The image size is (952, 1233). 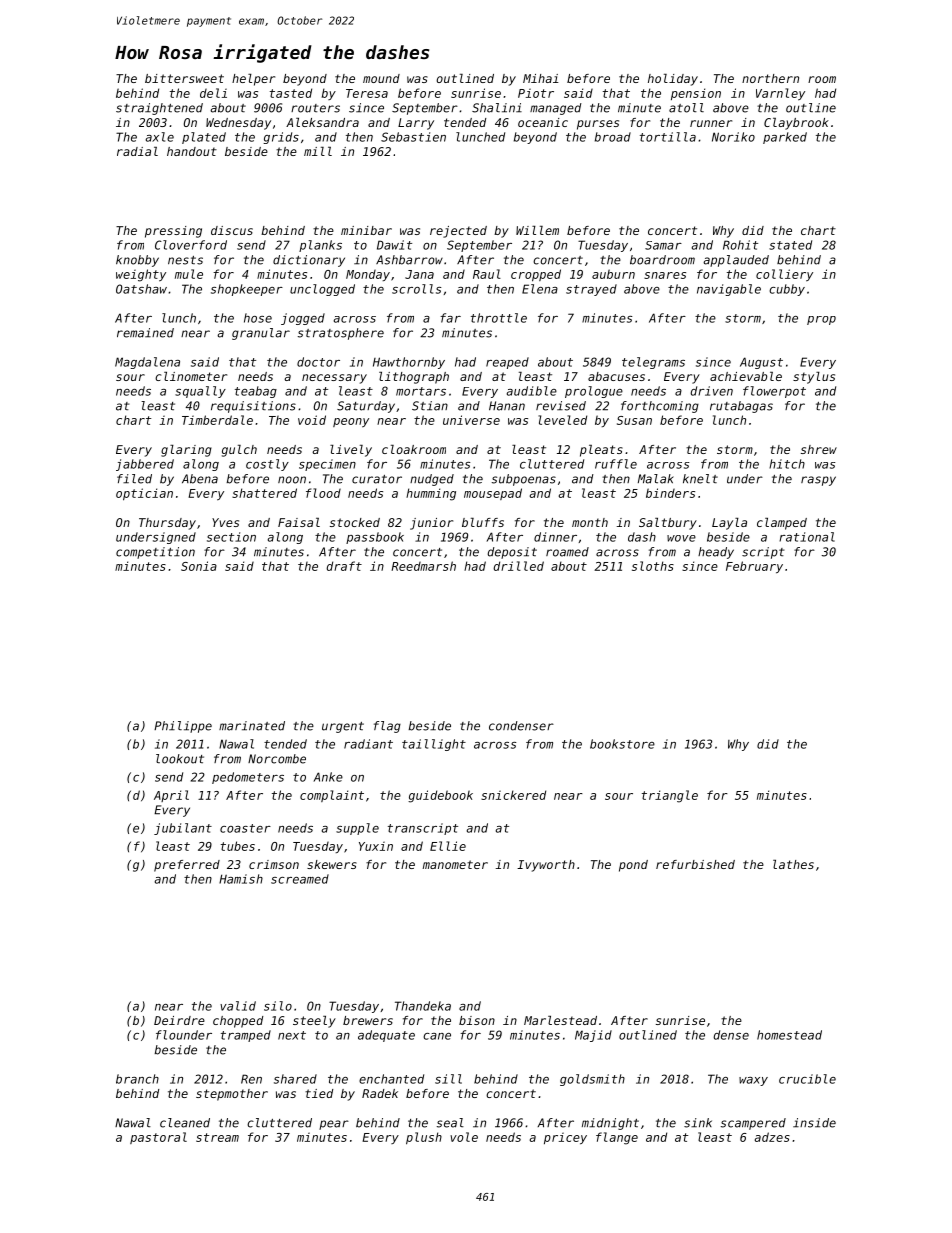 I want to click on next, so click(x=292, y=1035).
